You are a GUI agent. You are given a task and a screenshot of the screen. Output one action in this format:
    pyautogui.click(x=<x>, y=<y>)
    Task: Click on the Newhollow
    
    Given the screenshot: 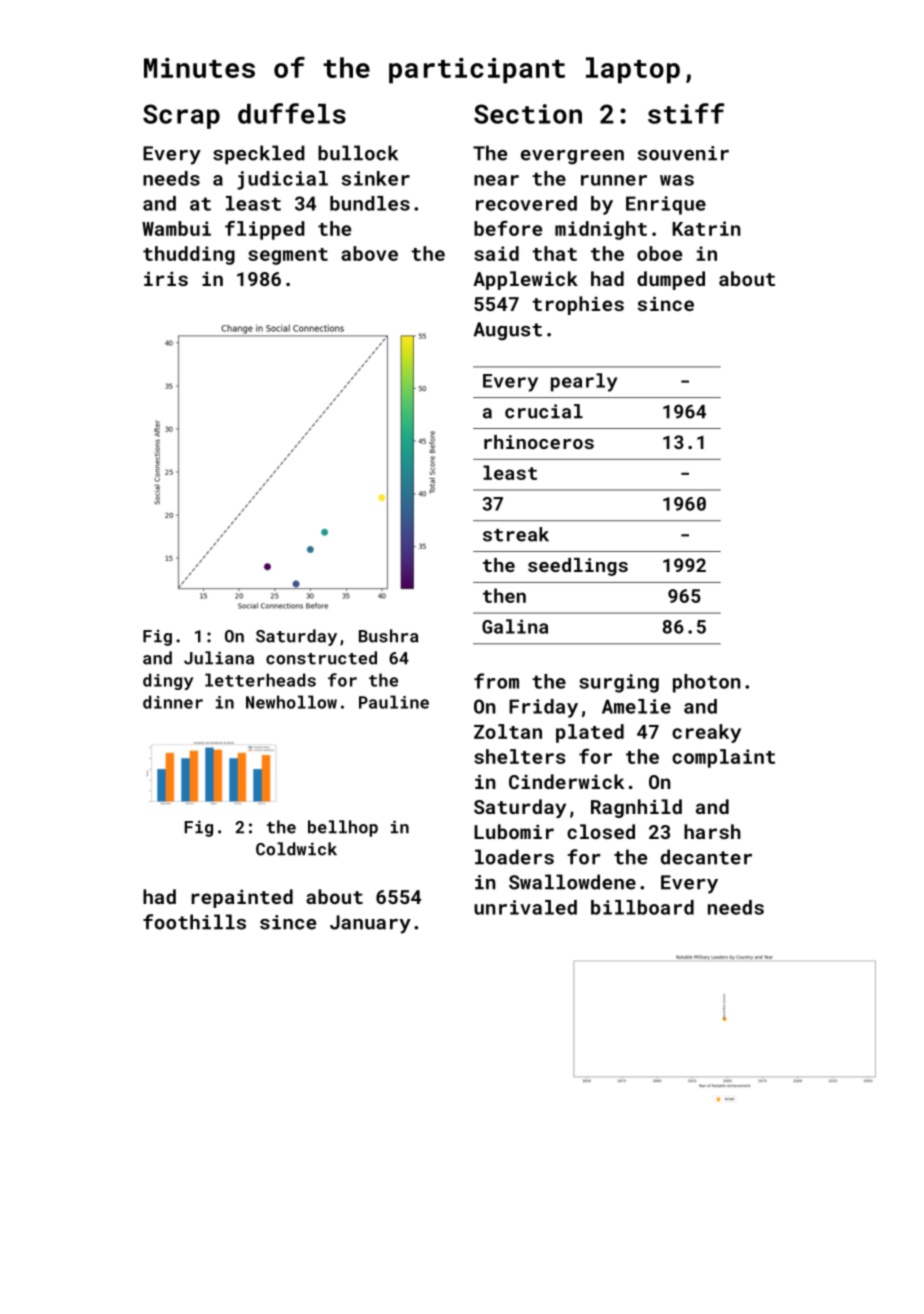 What is the action you would take?
    pyautogui.click(x=291, y=702)
